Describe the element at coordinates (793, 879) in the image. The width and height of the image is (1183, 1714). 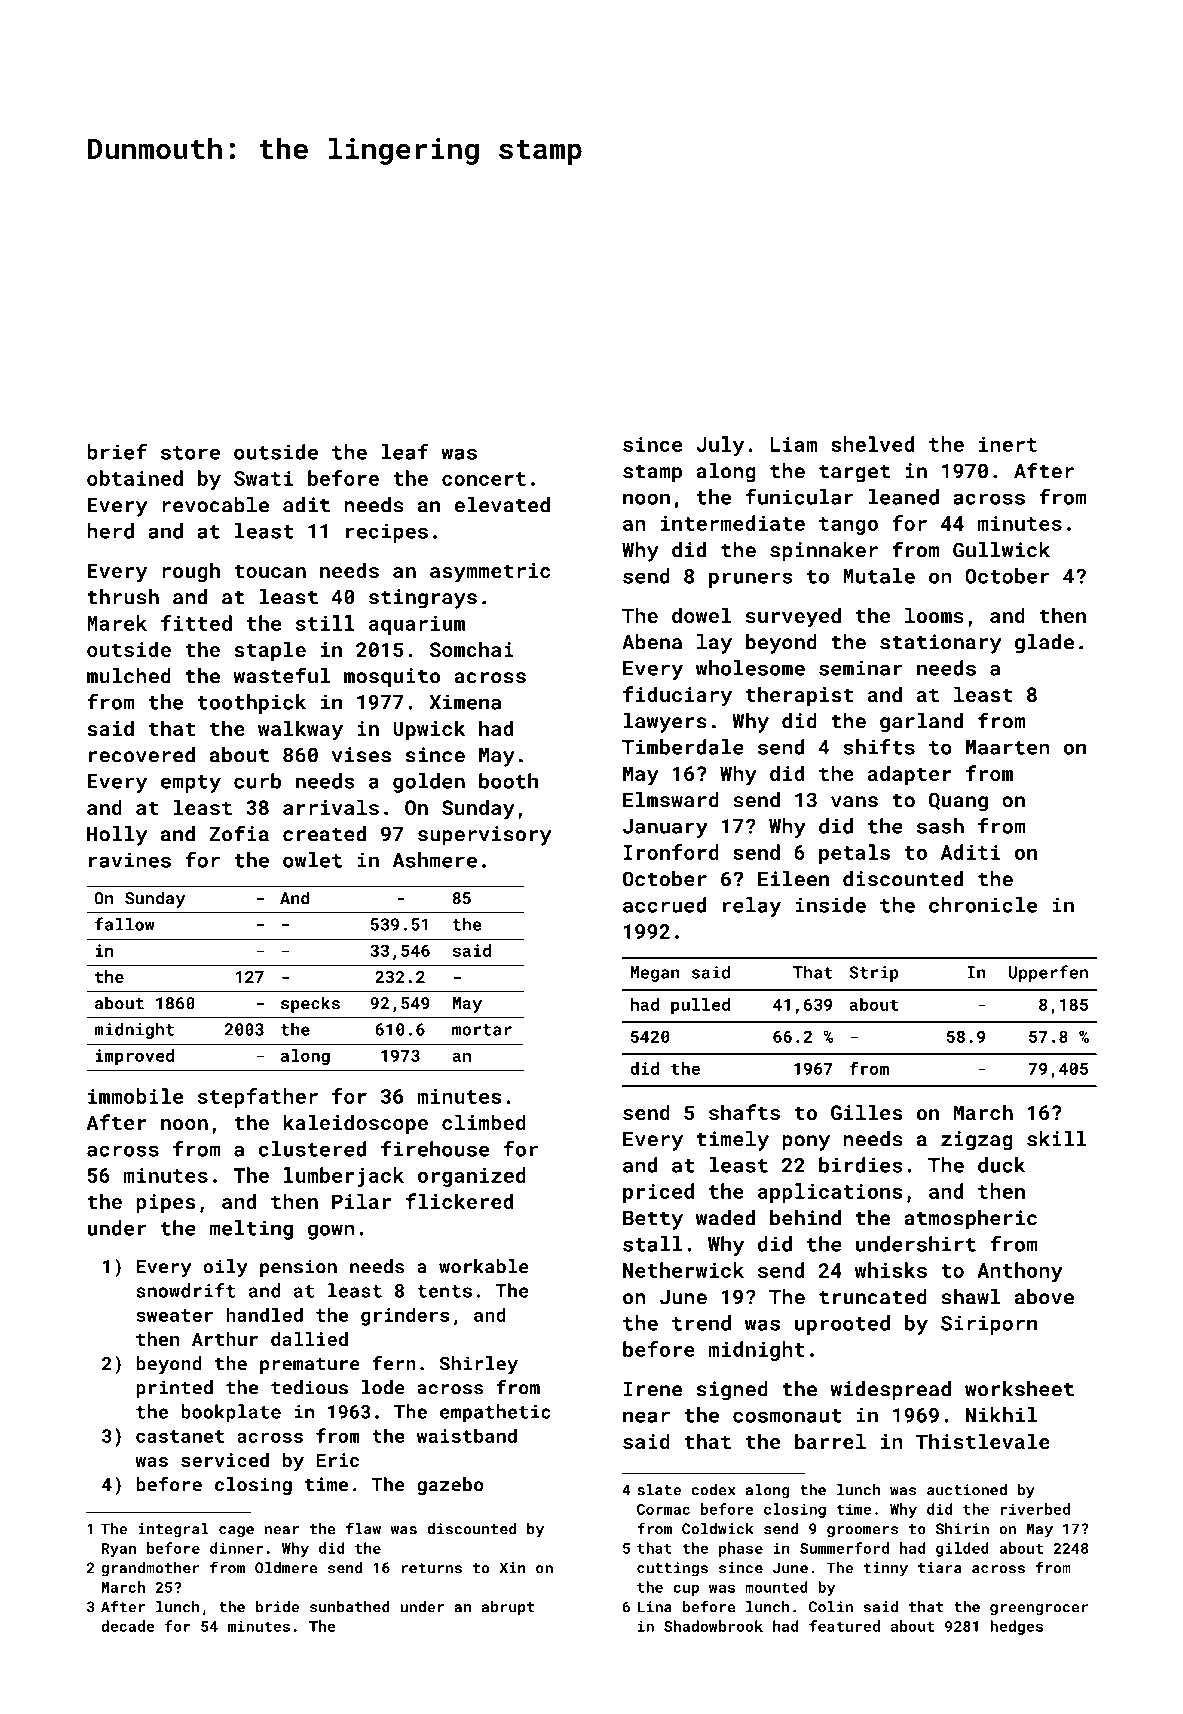
I see `Eileen` at that location.
